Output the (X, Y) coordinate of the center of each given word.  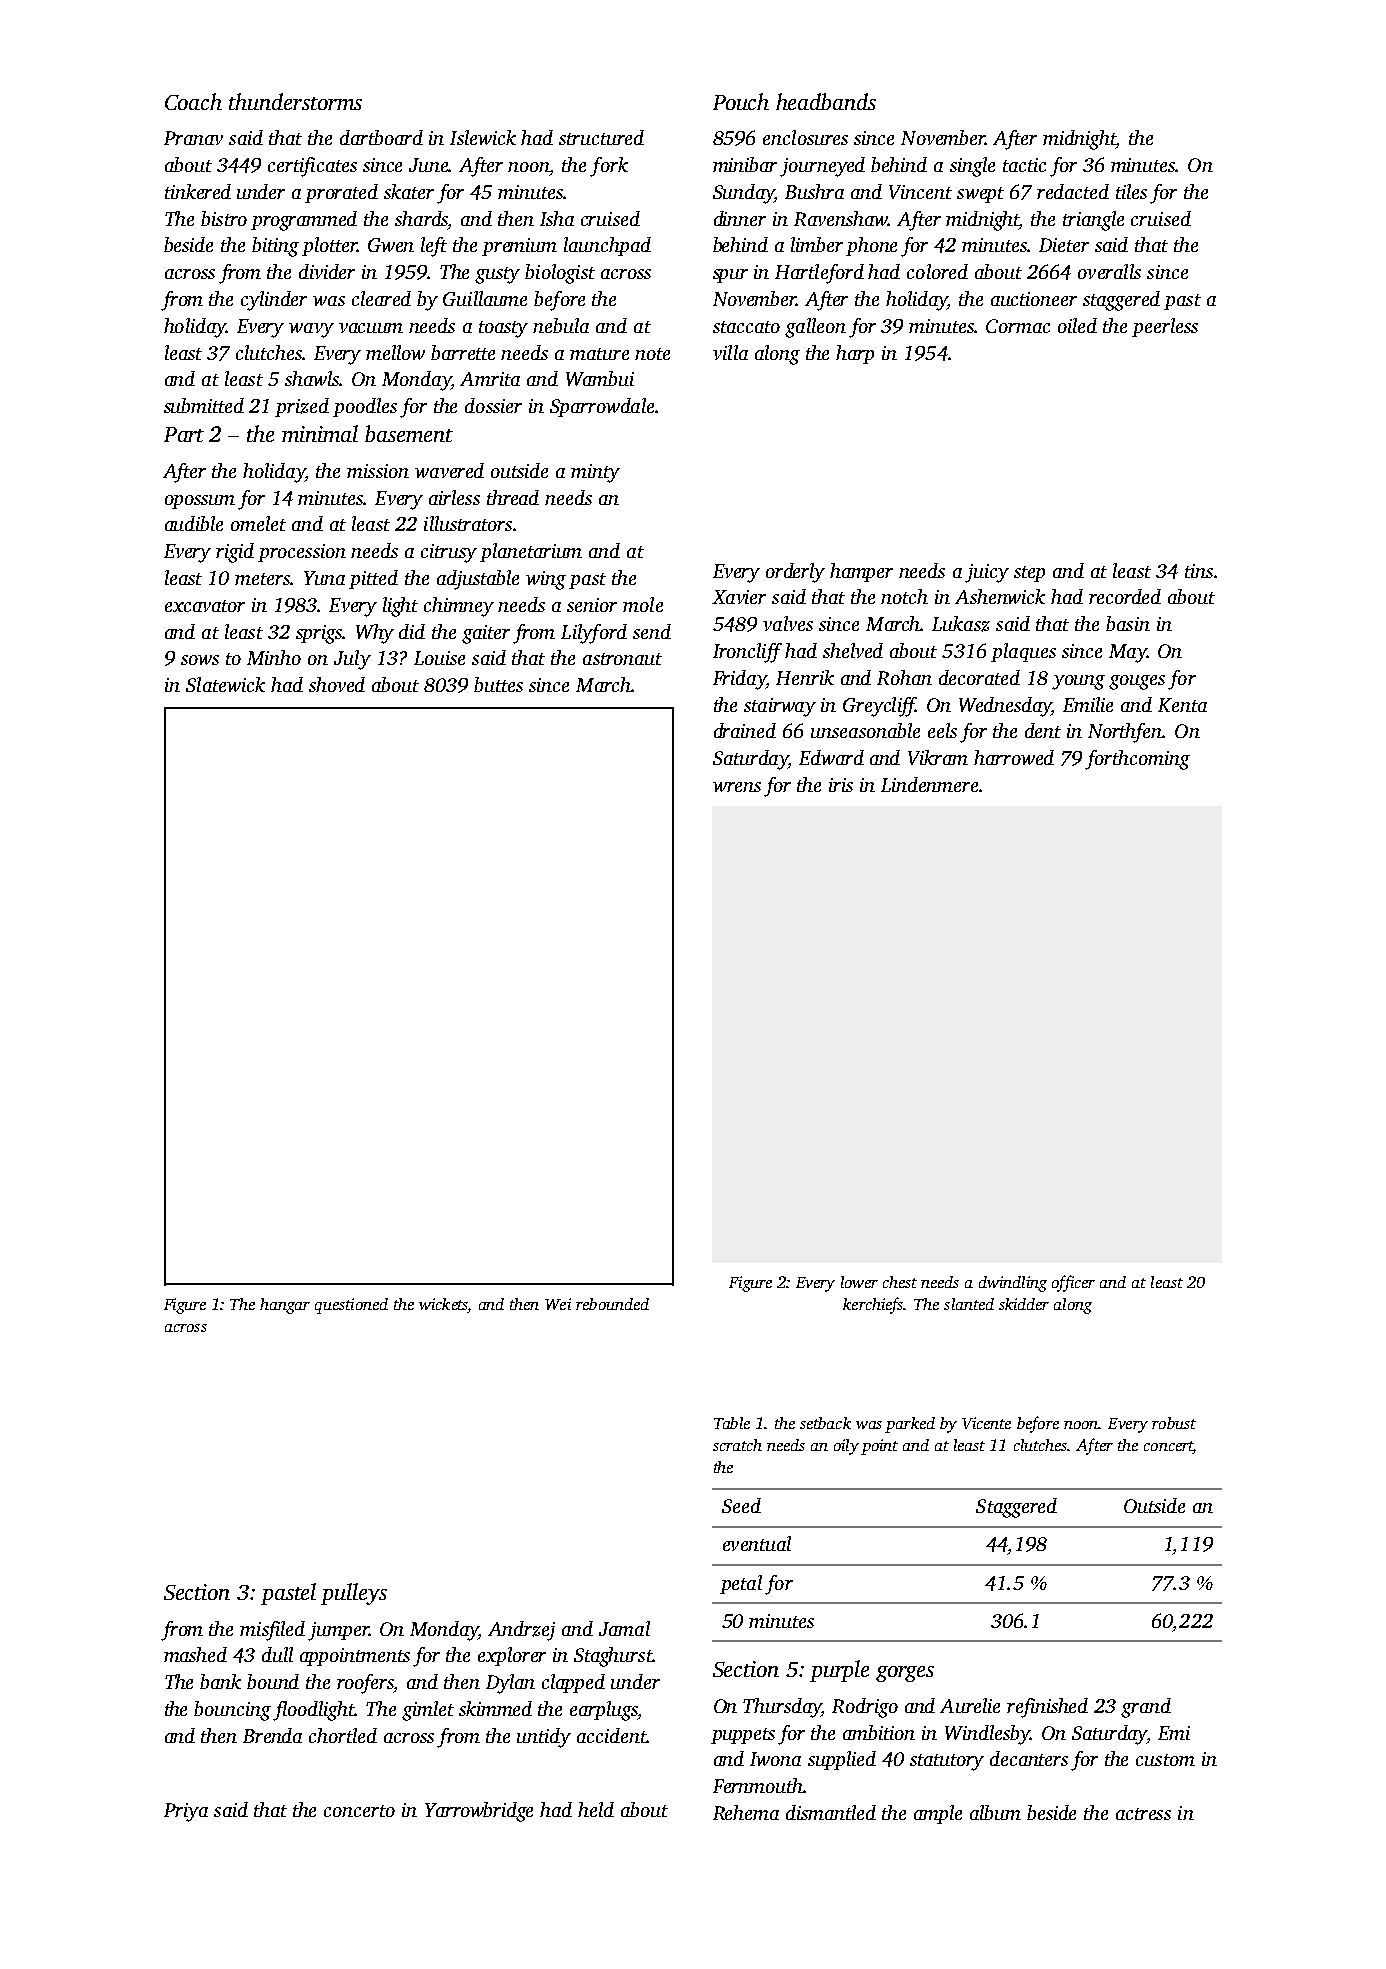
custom (1165, 1760)
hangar (285, 1306)
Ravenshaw (841, 218)
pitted (373, 579)
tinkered (198, 191)
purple (839, 1671)
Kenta (1182, 705)
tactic (1024, 165)
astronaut (622, 659)
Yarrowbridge (479, 1812)
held (596, 1809)
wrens (737, 787)
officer (1073, 1283)
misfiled (272, 1631)
